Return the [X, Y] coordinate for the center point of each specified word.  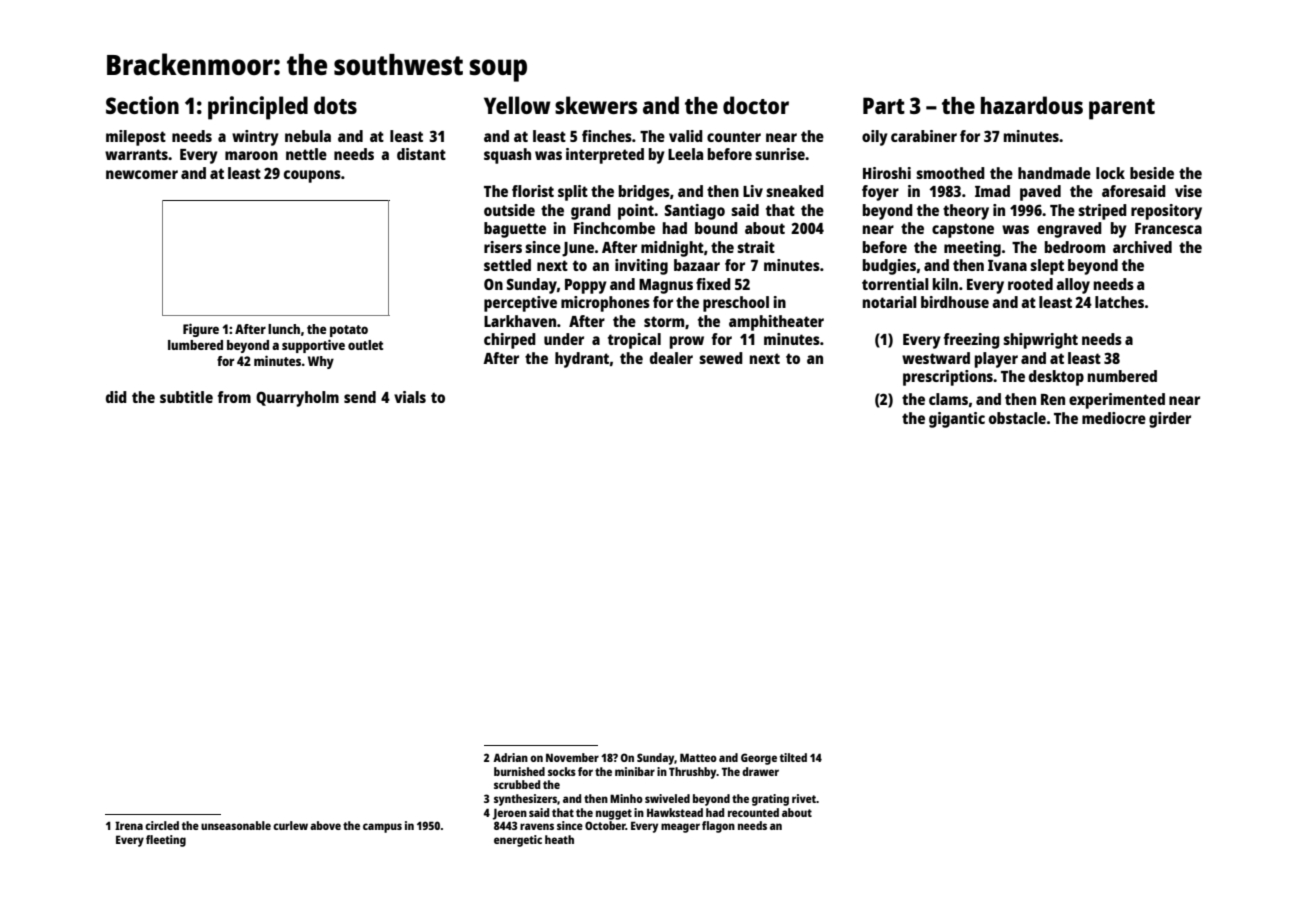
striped [1102, 212]
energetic [518, 841]
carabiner [924, 136]
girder [1170, 420]
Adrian [510, 757]
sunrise [780, 154]
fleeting [166, 841]
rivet [804, 798]
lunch [284, 329]
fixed [713, 284]
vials [410, 397]
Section [142, 105]
